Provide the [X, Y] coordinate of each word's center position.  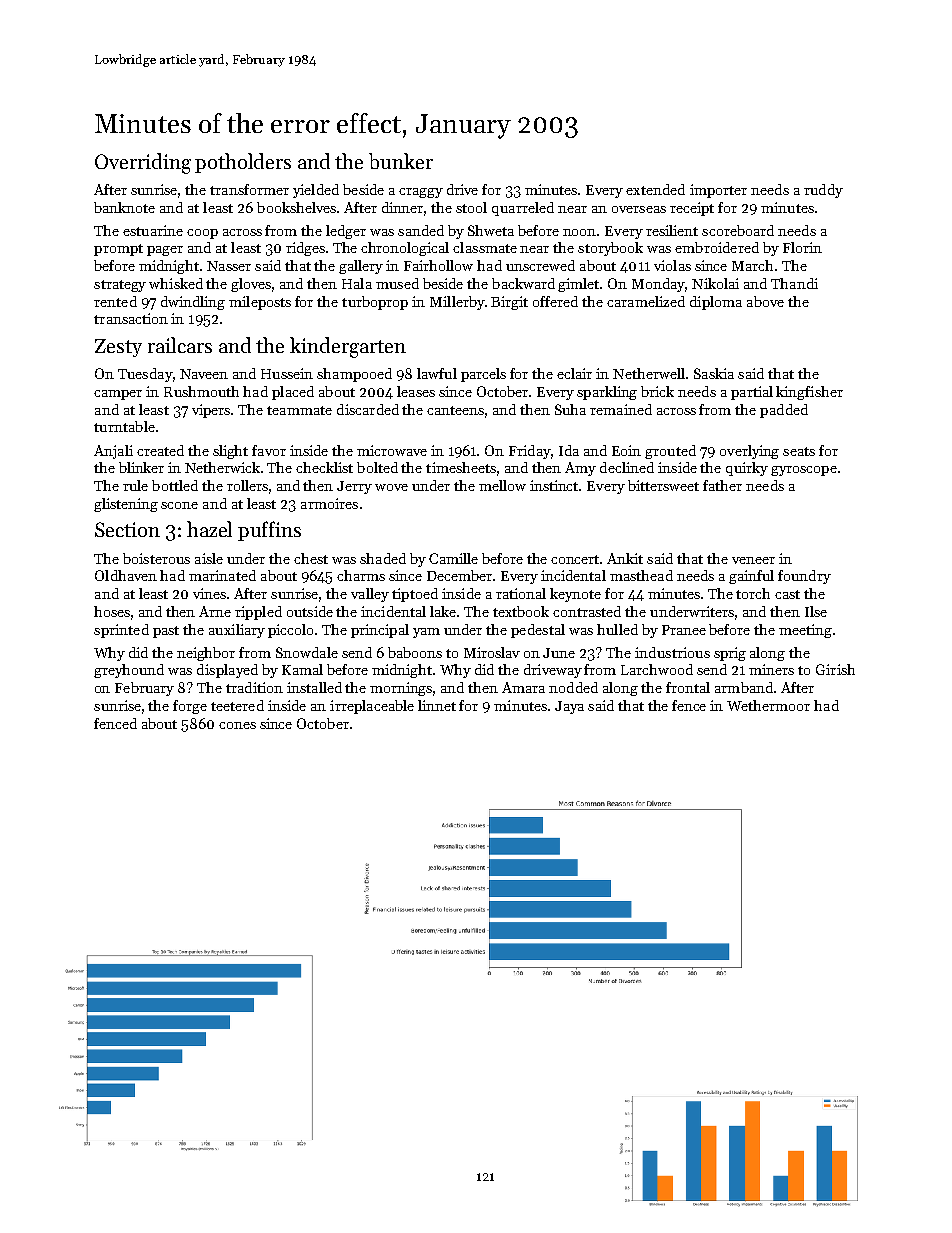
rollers [247, 485]
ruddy [823, 191]
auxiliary [237, 631]
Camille [453, 558]
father [722, 485]
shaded [383, 558]
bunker [401, 161]
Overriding [143, 163]
